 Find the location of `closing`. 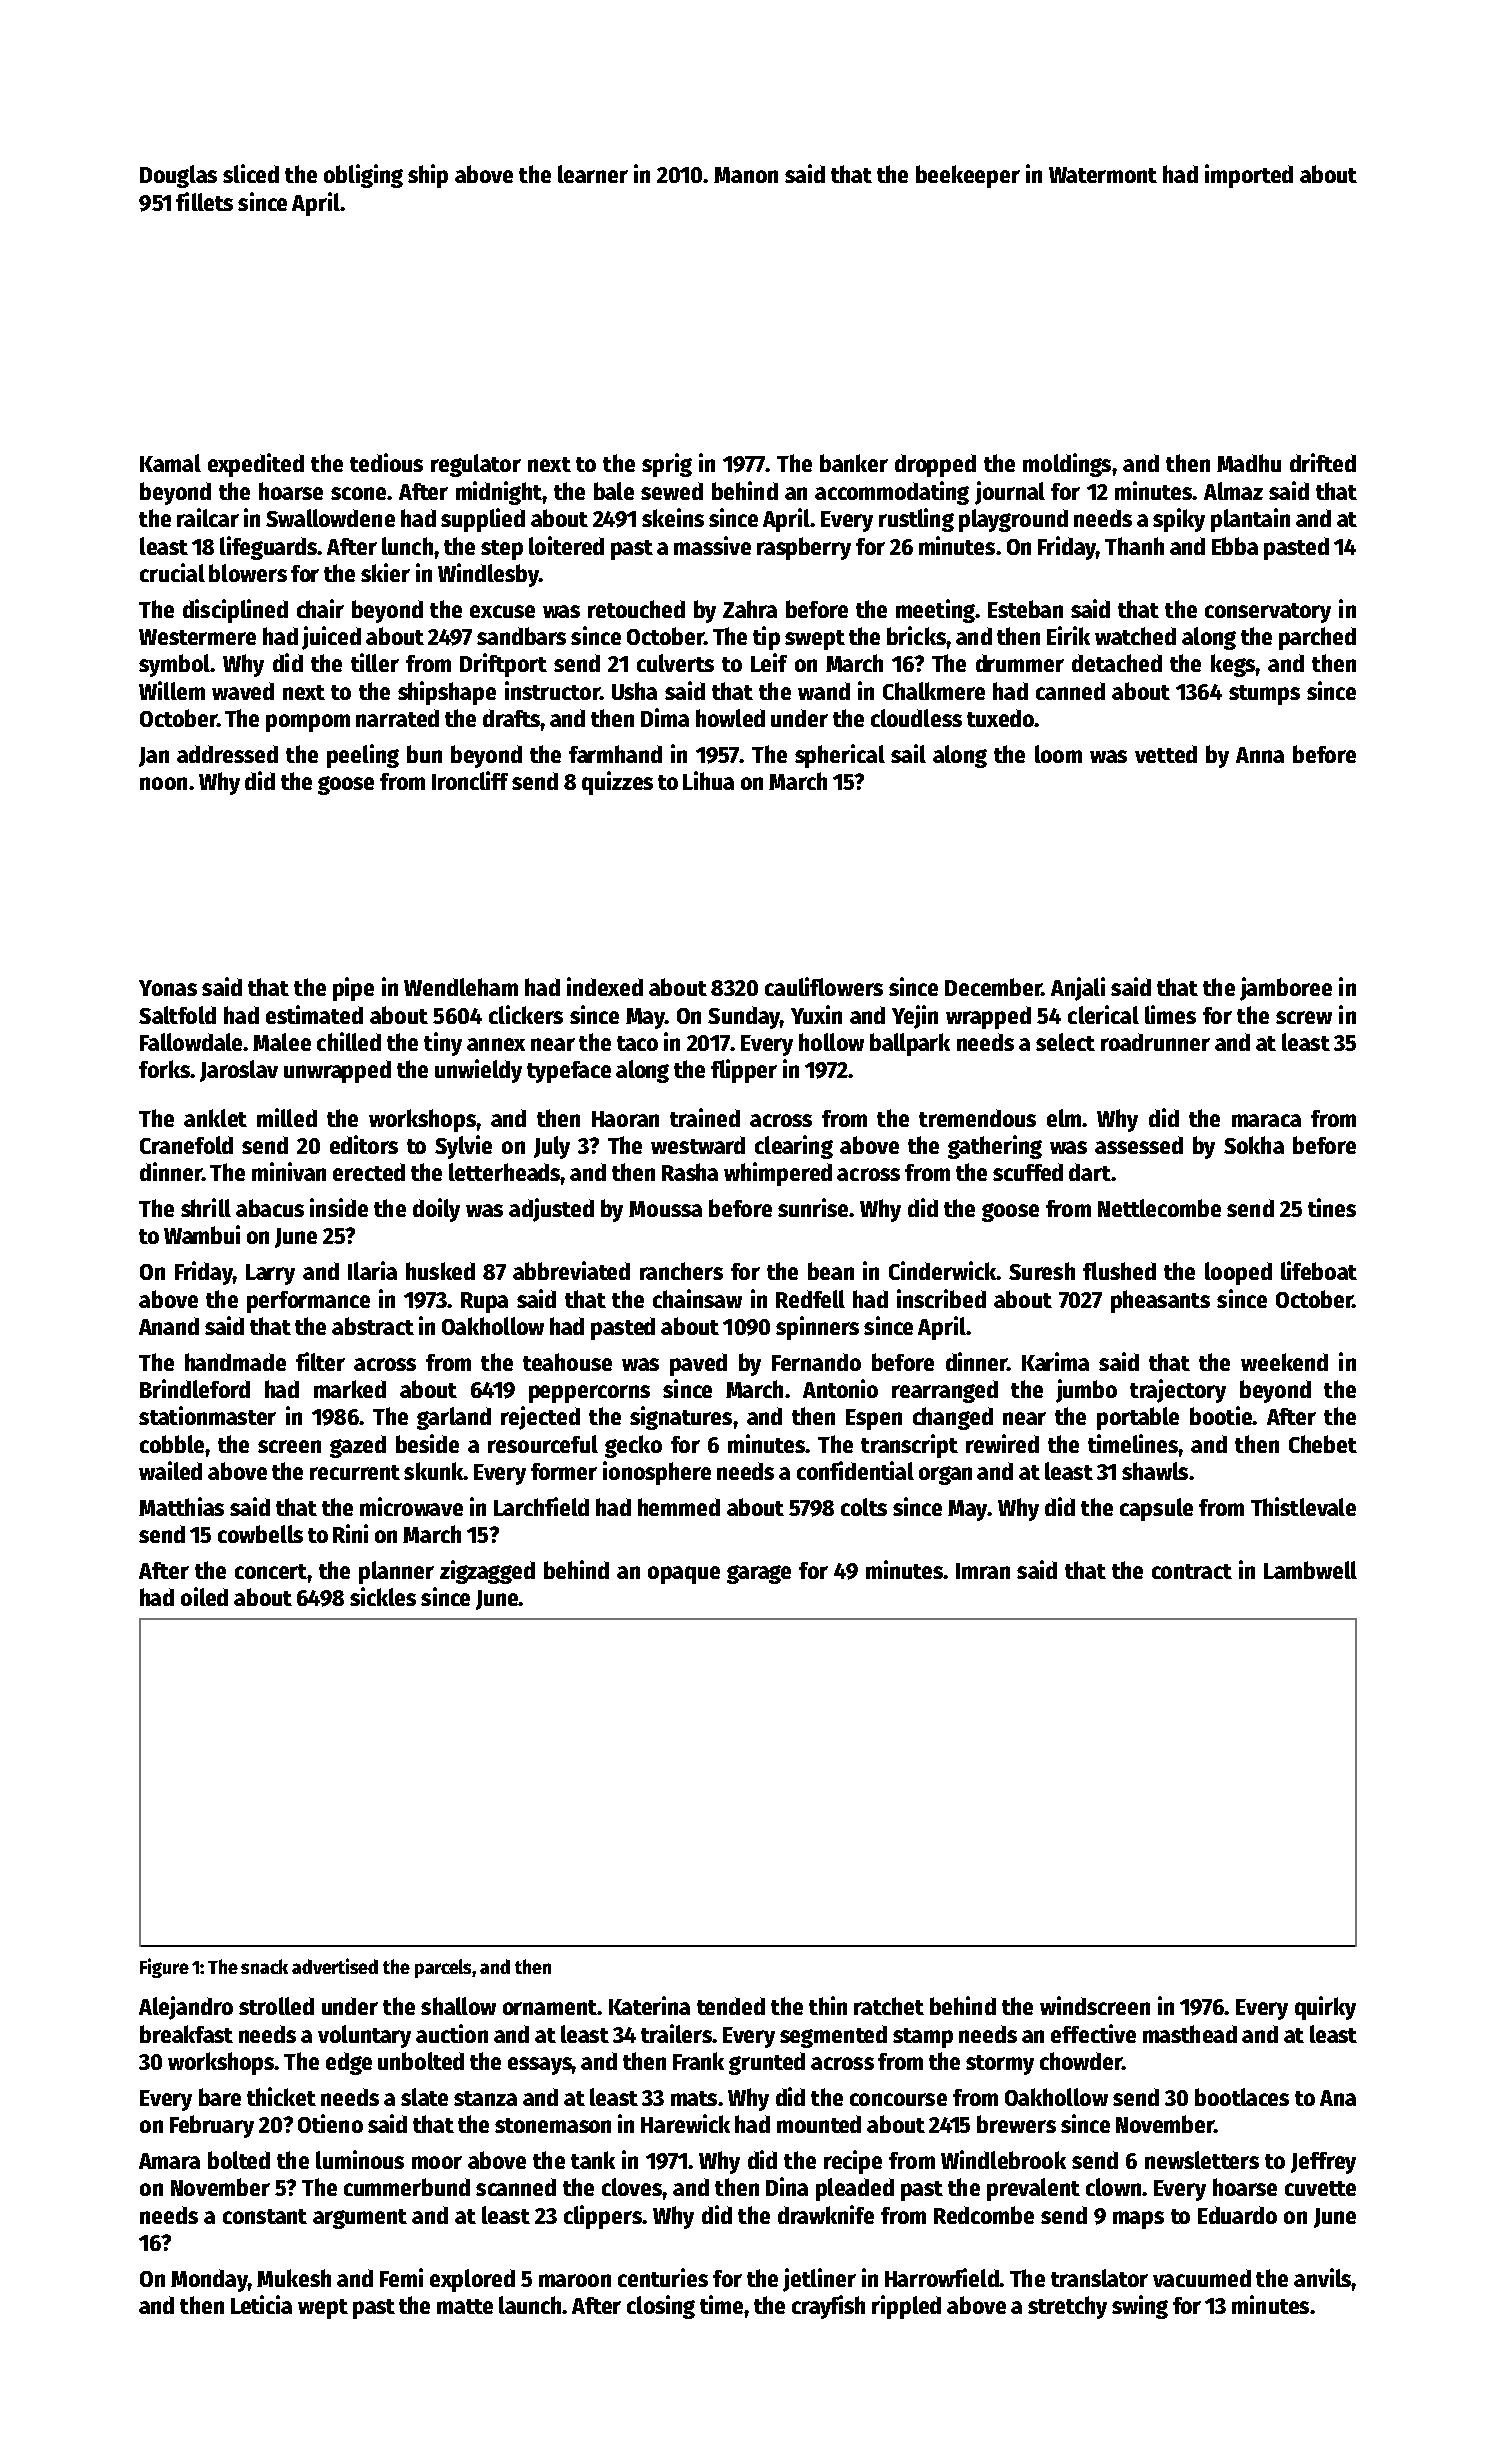

closing is located at coordinates (661, 2307).
